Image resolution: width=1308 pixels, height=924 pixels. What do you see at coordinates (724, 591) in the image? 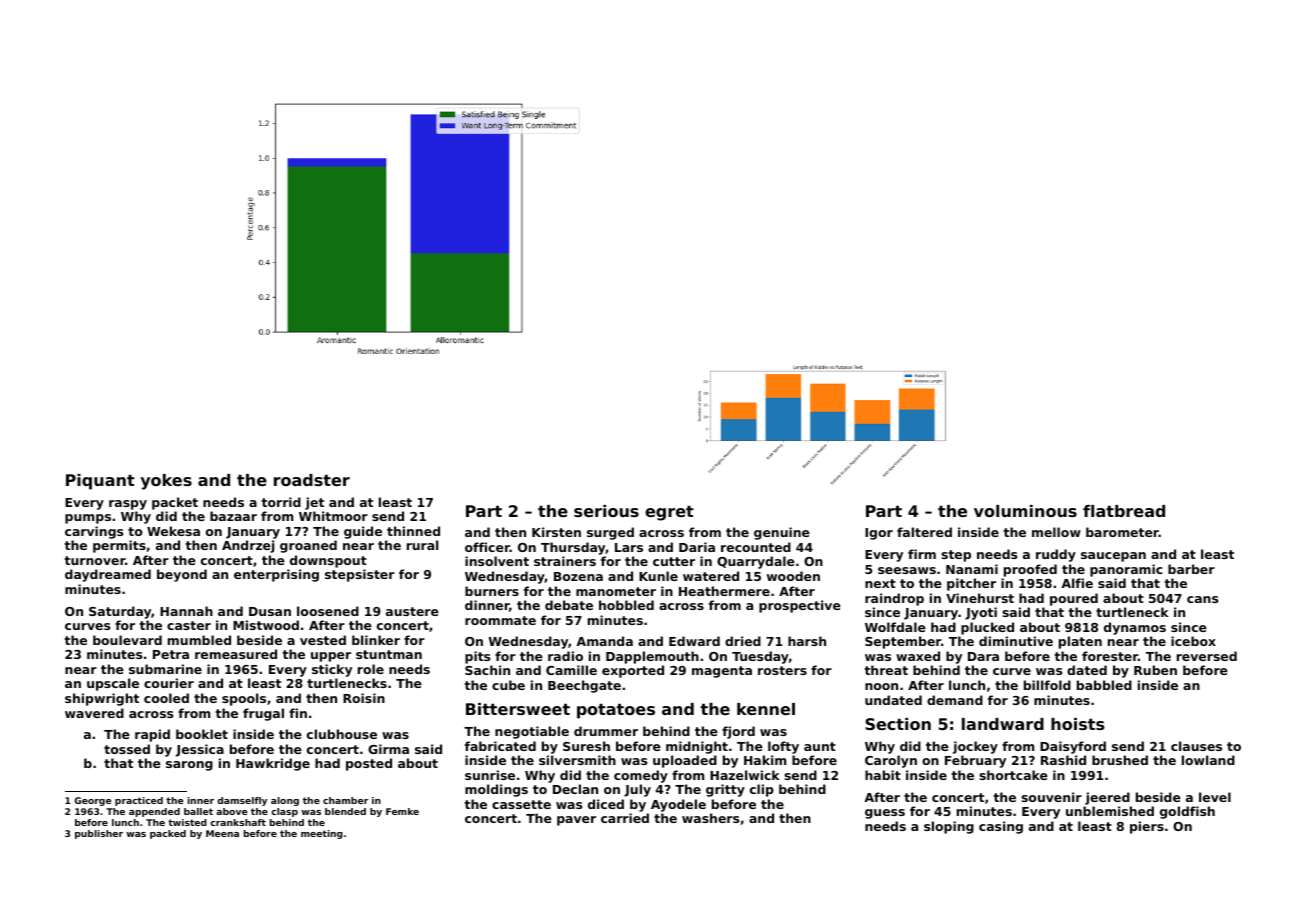
I see `Heathermere` at bounding box center [724, 591].
